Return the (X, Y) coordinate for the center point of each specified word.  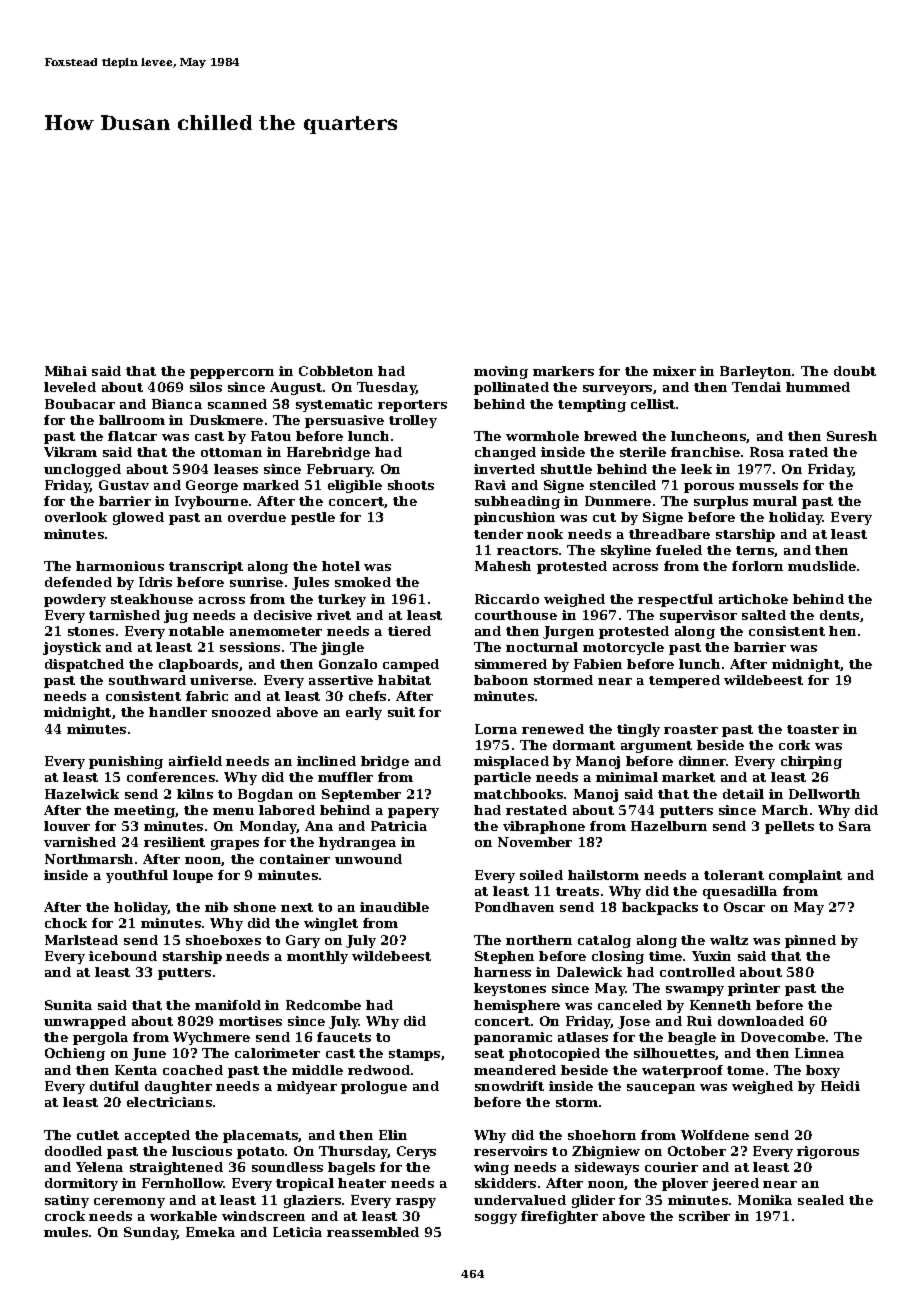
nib (216, 907)
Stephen (504, 957)
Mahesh (503, 566)
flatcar (132, 436)
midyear (307, 1087)
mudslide (822, 566)
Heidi (840, 1086)
